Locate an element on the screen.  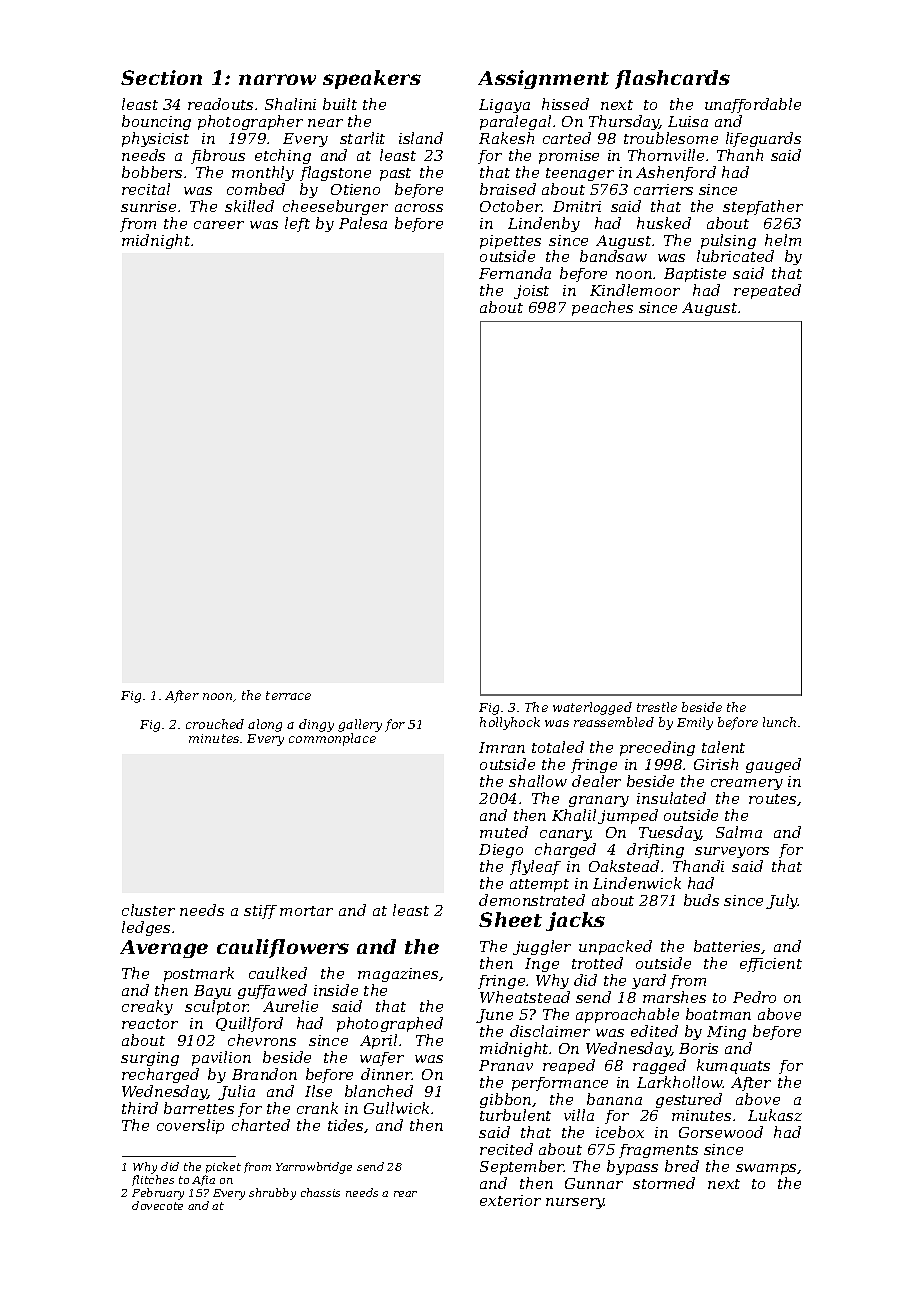
helm is located at coordinates (783, 240).
